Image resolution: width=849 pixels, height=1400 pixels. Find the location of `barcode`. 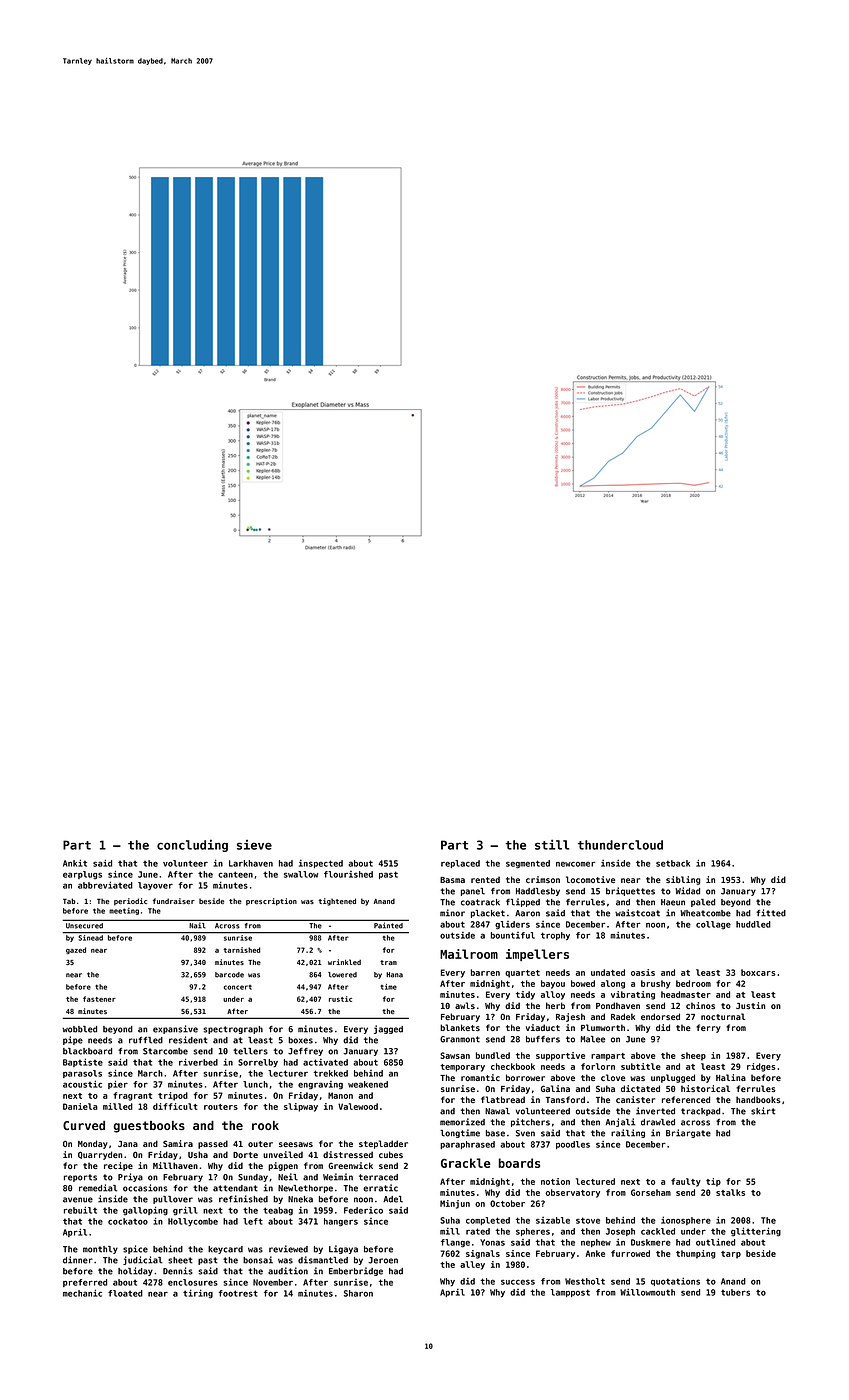

barcode is located at coordinates (229, 975).
